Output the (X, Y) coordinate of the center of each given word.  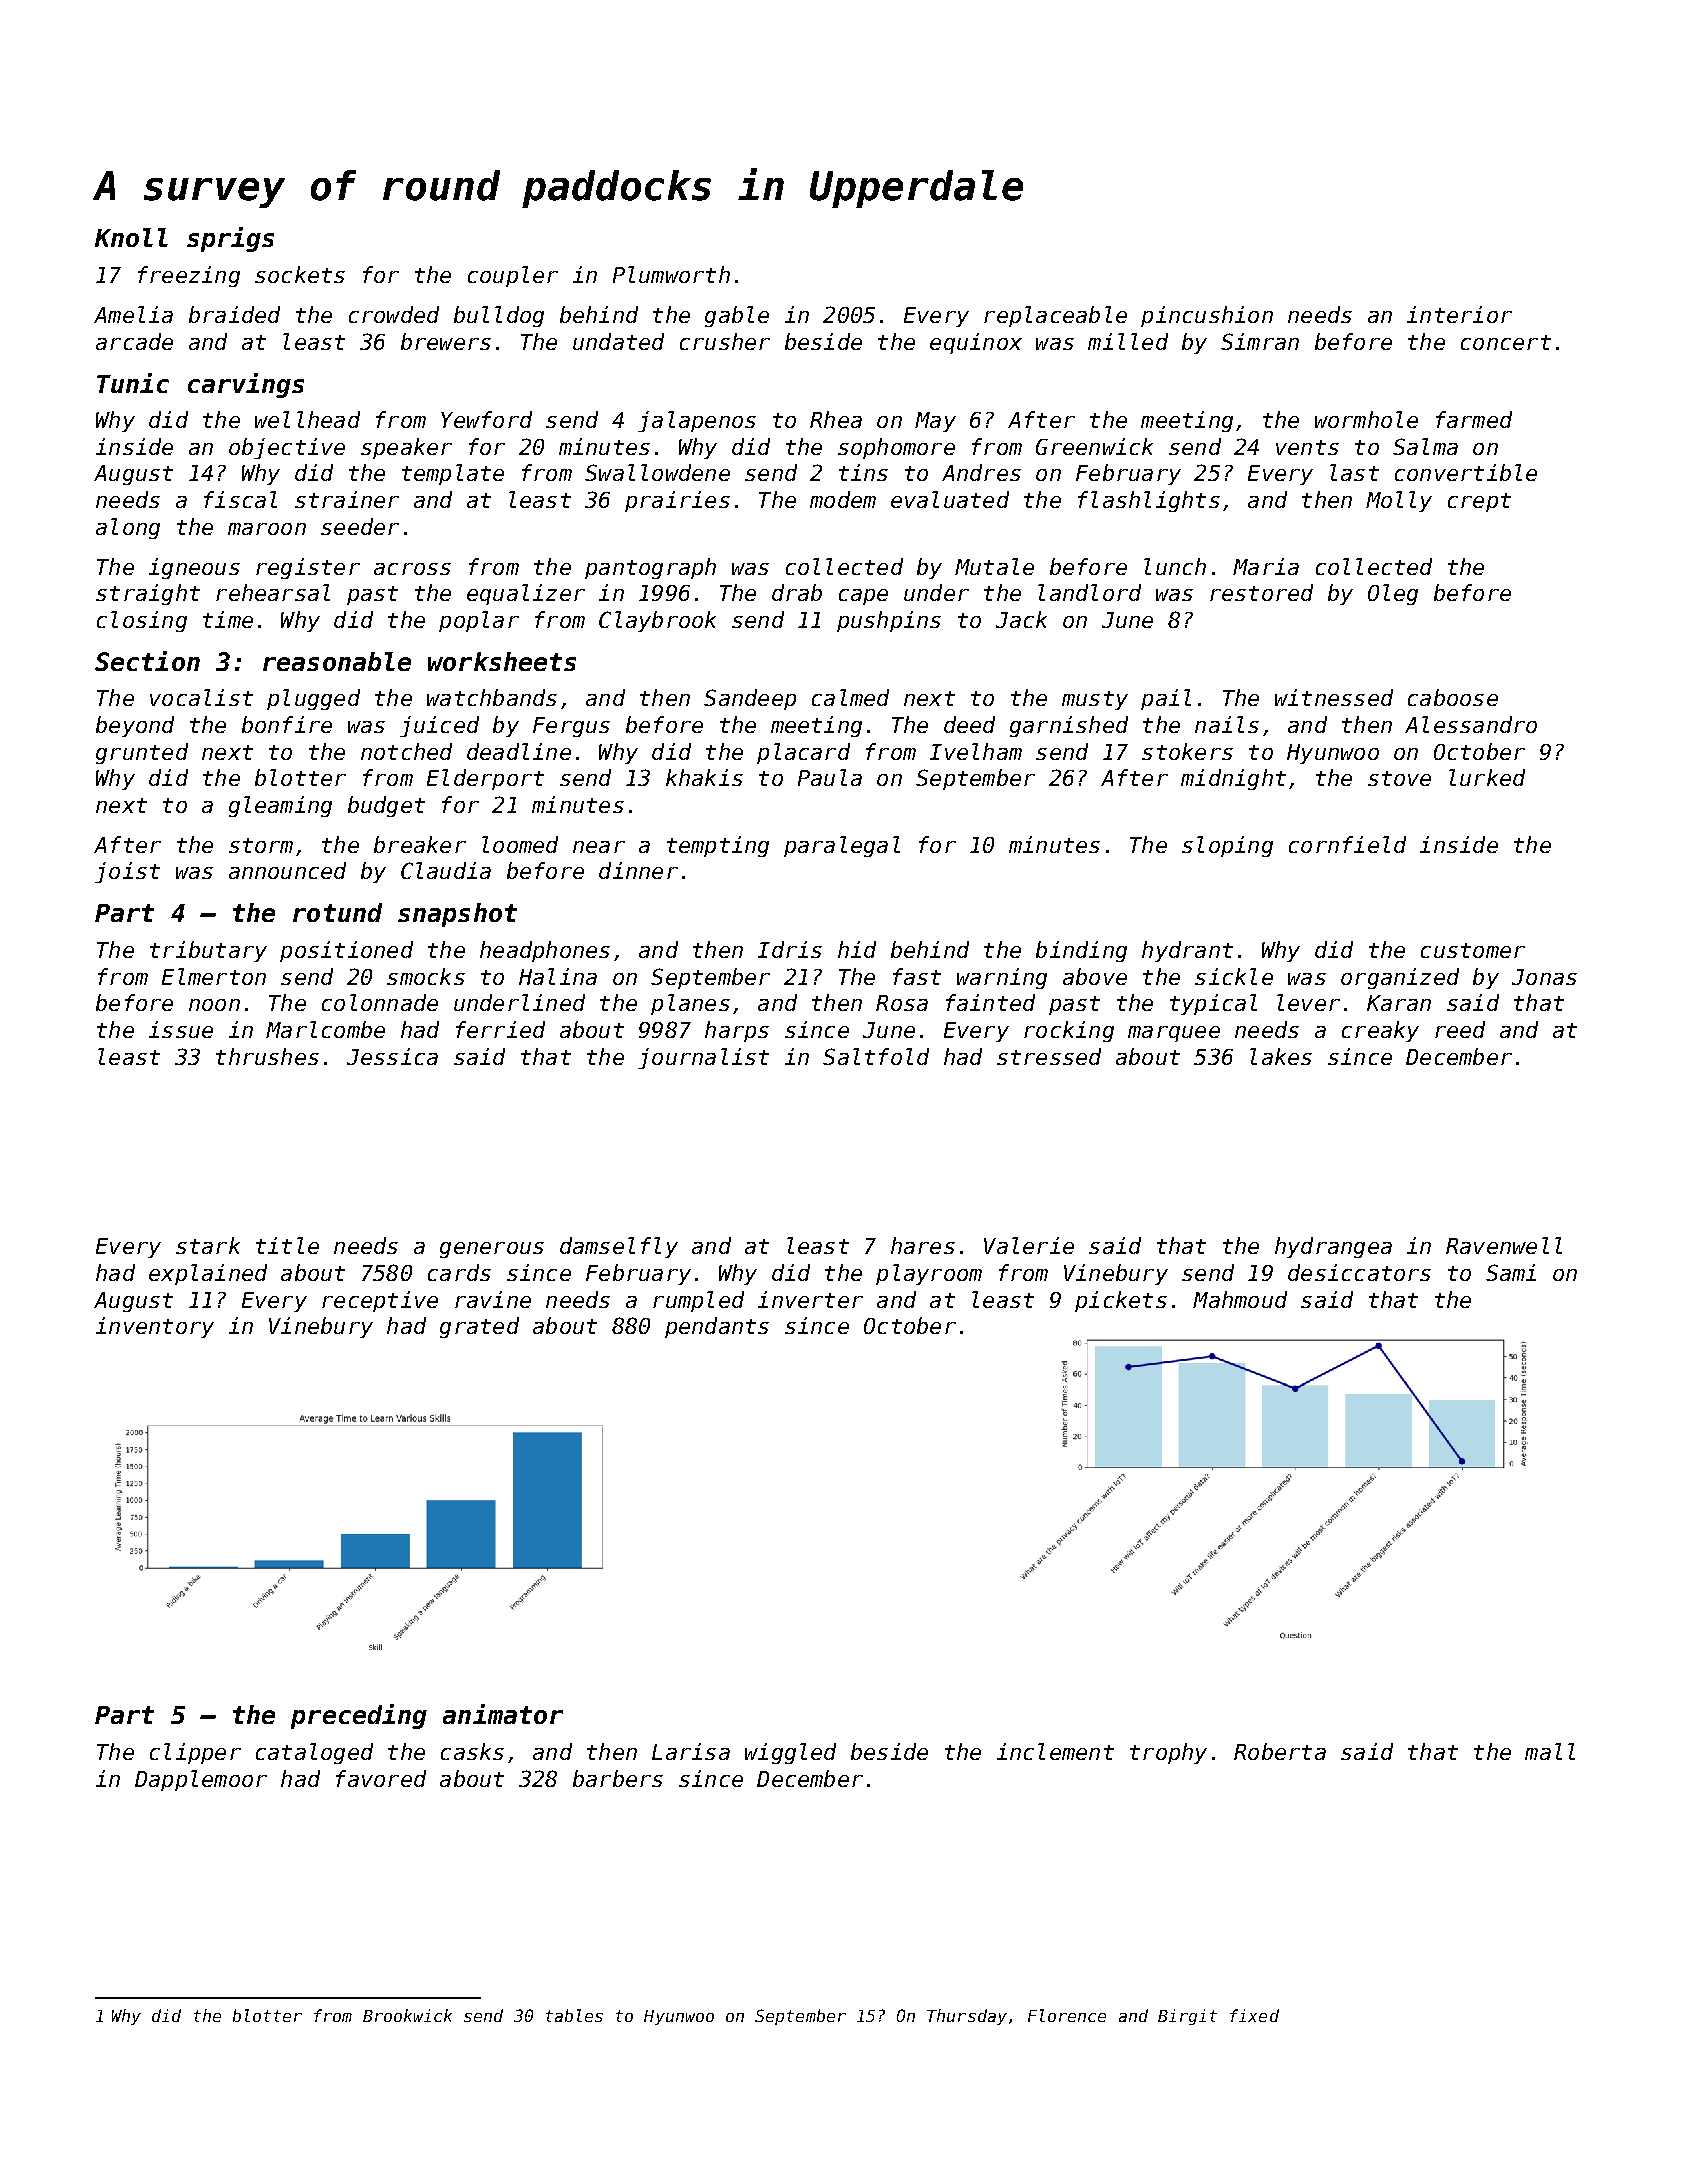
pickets (1121, 1301)
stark (208, 1245)
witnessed (1334, 697)
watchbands (492, 697)
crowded (394, 314)
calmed (850, 697)
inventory (155, 1327)
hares (923, 1245)
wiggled (790, 1753)
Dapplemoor (201, 1780)
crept (1479, 502)
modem (843, 499)
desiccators (1359, 1272)
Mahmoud (1240, 1299)
